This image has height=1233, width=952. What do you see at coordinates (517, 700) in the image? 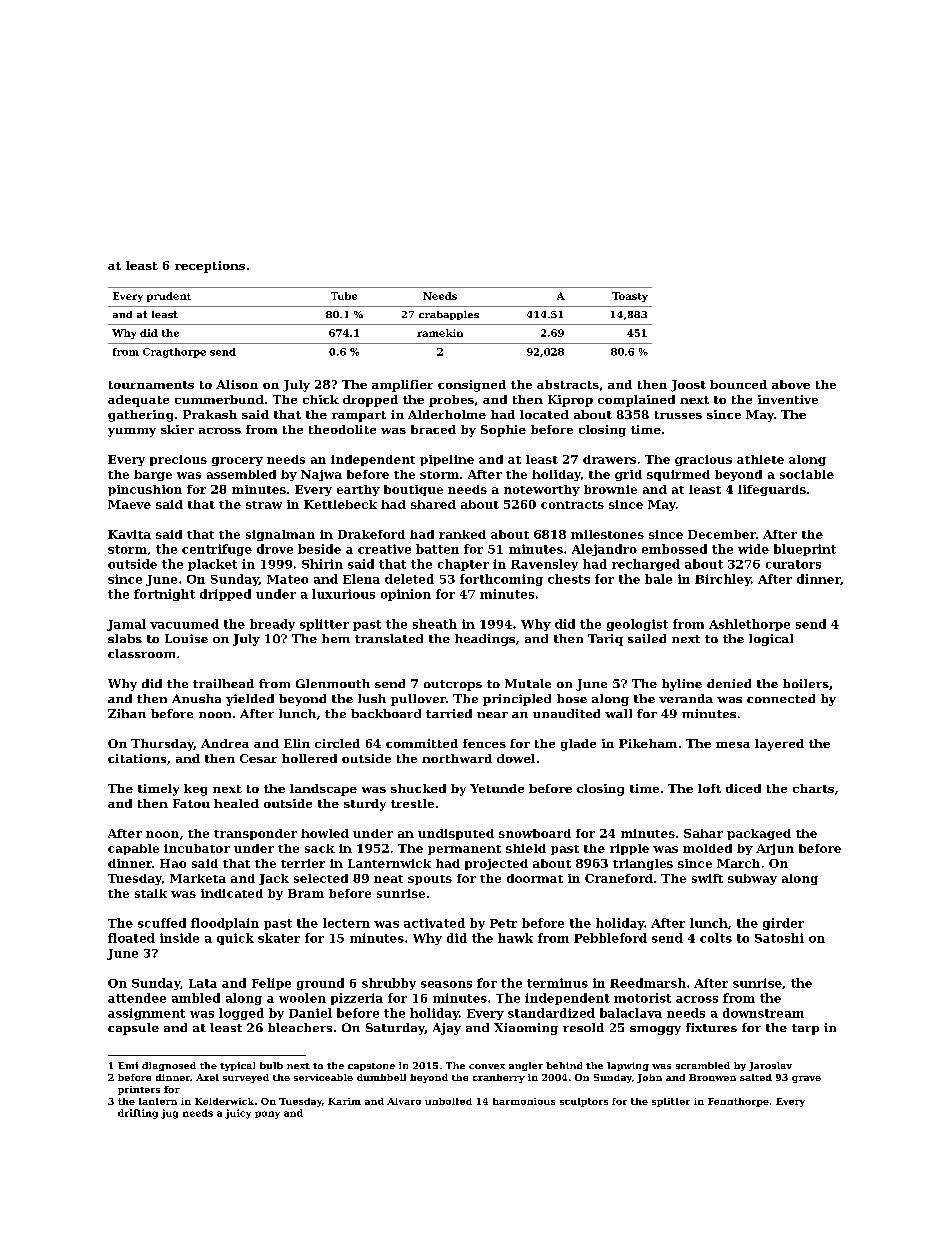
I see `principled` at bounding box center [517, 700].
